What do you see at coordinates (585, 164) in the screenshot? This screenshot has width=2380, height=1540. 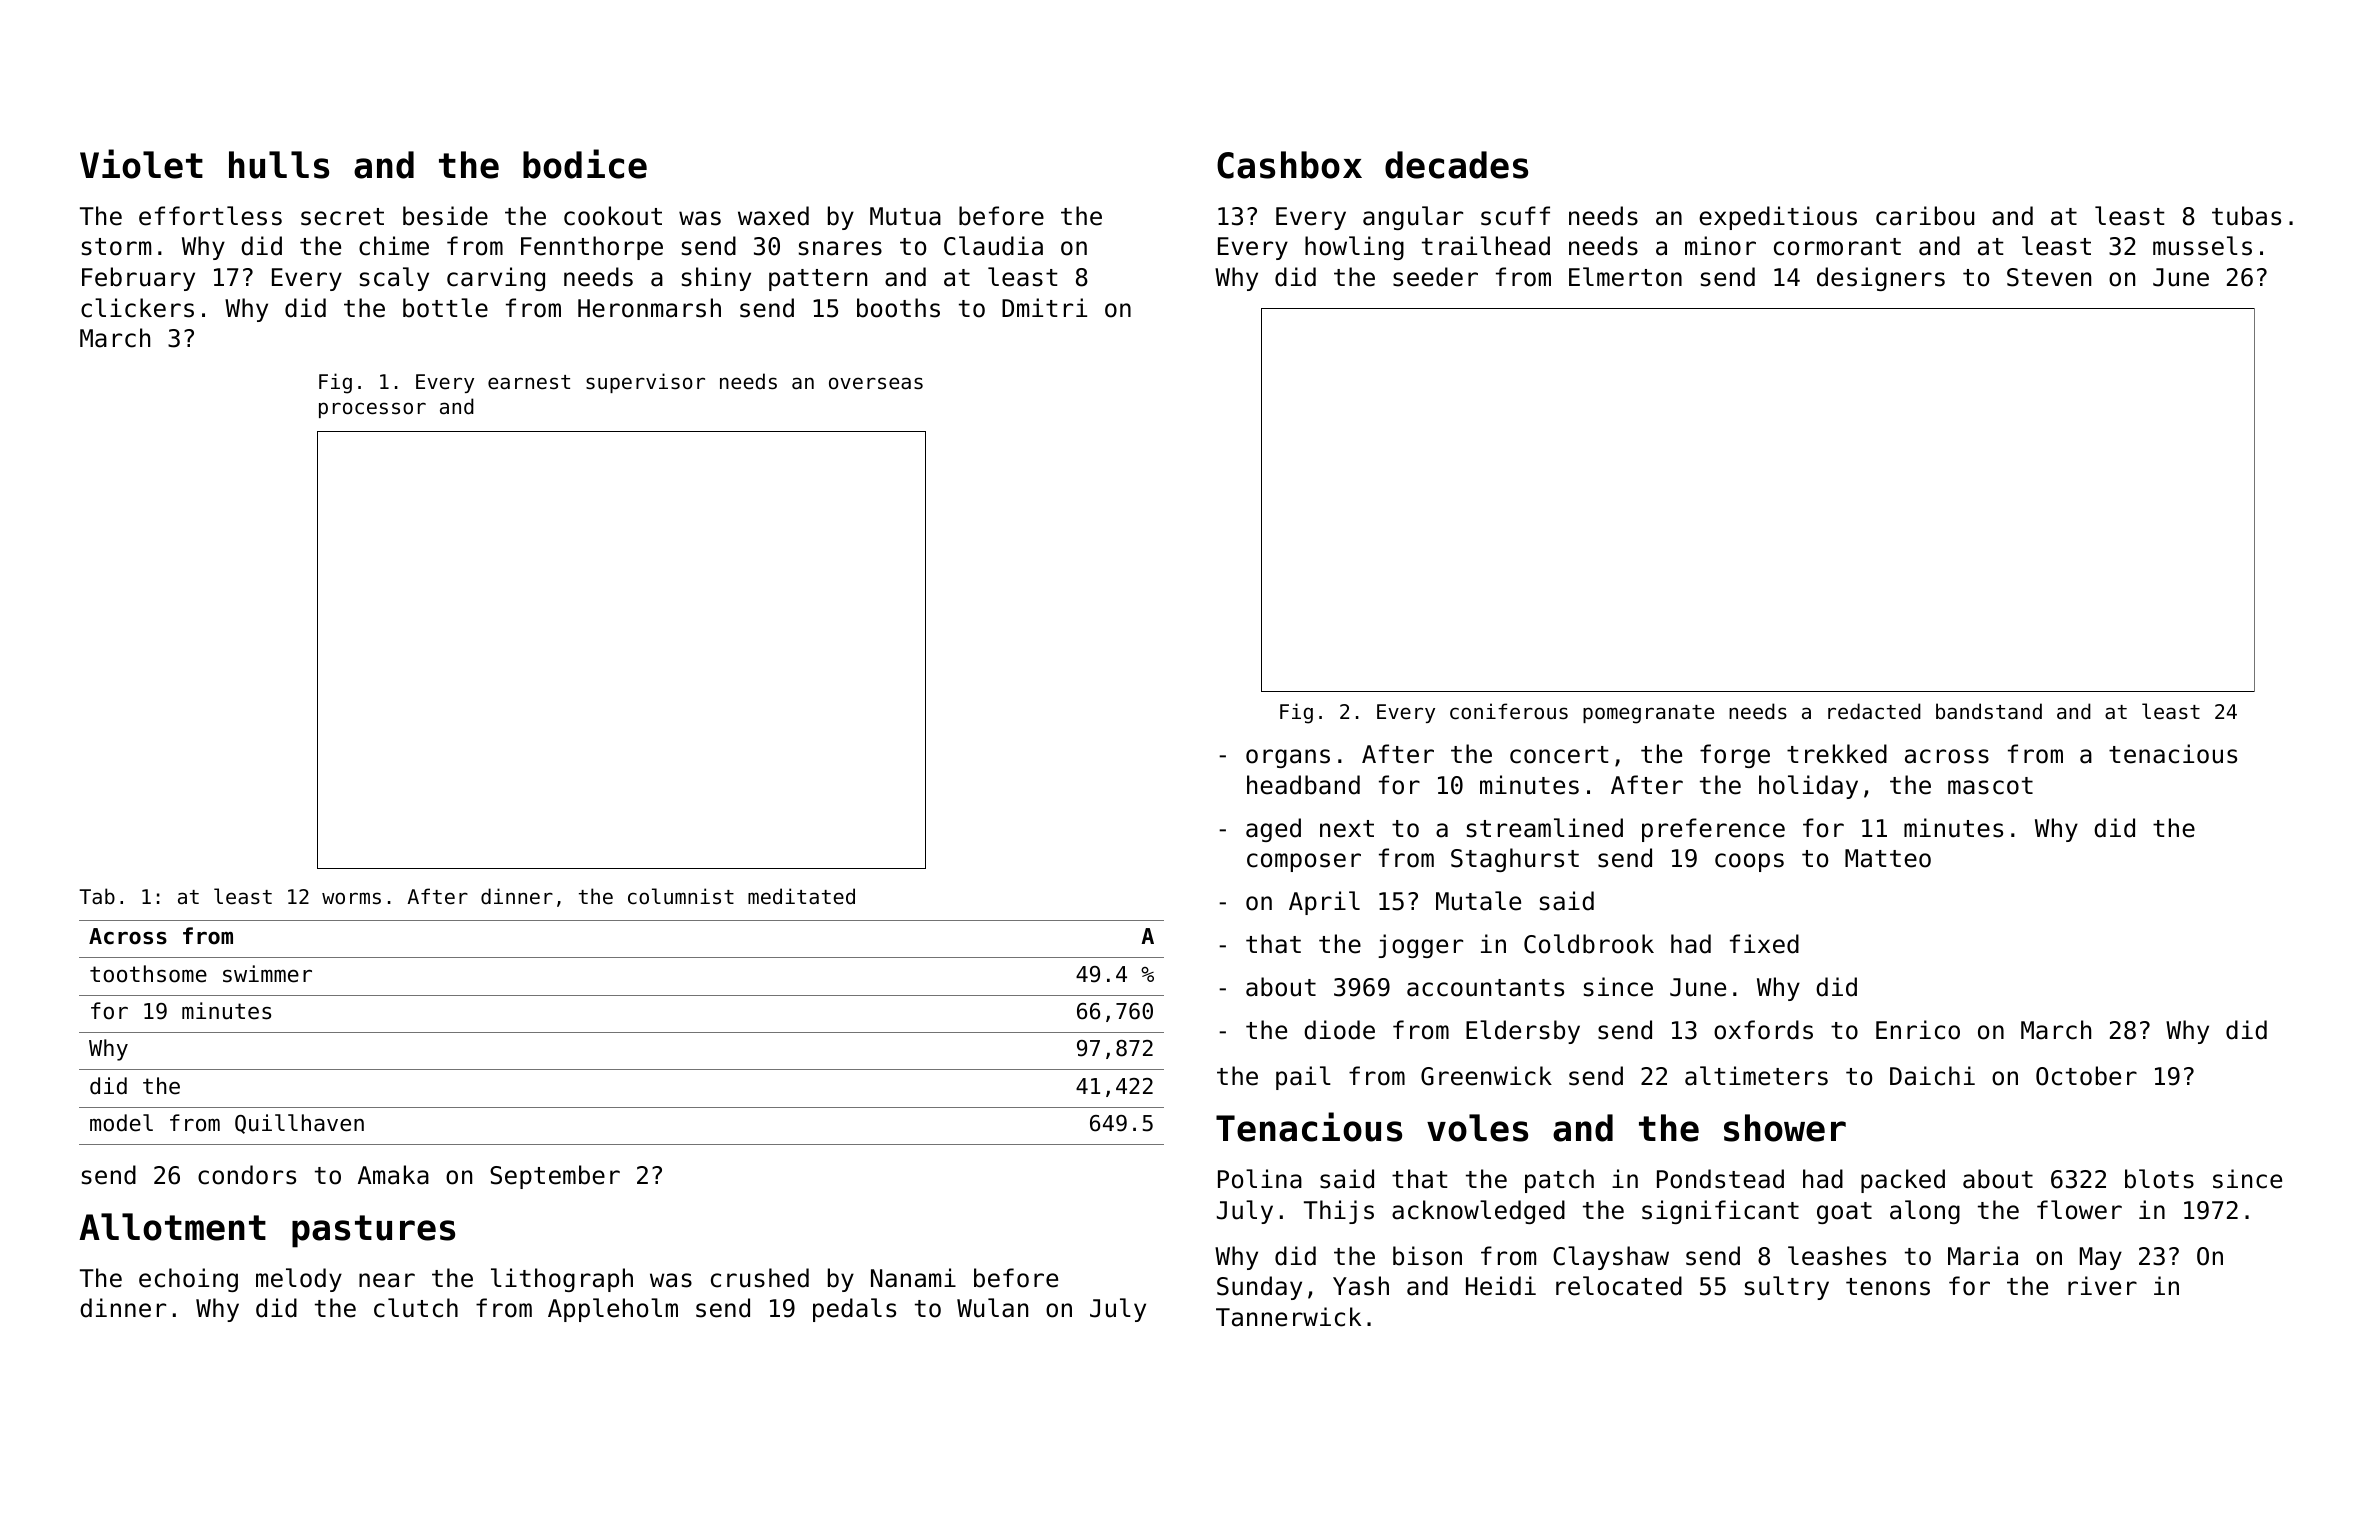 I see `bodice` at bounding box center [585, 164].
